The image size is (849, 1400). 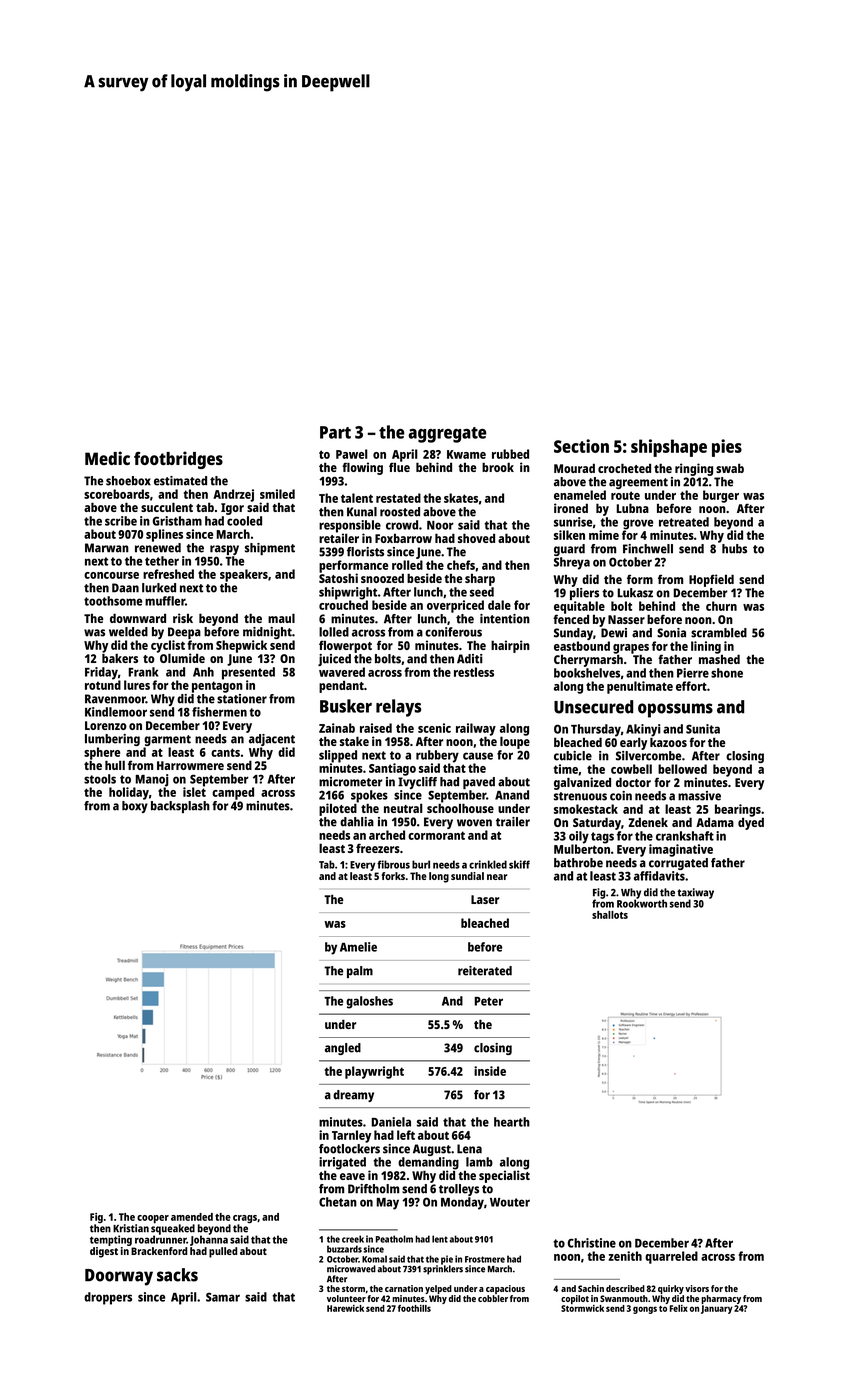 I want to click on galoshes, so click(x=369, y=1002).
